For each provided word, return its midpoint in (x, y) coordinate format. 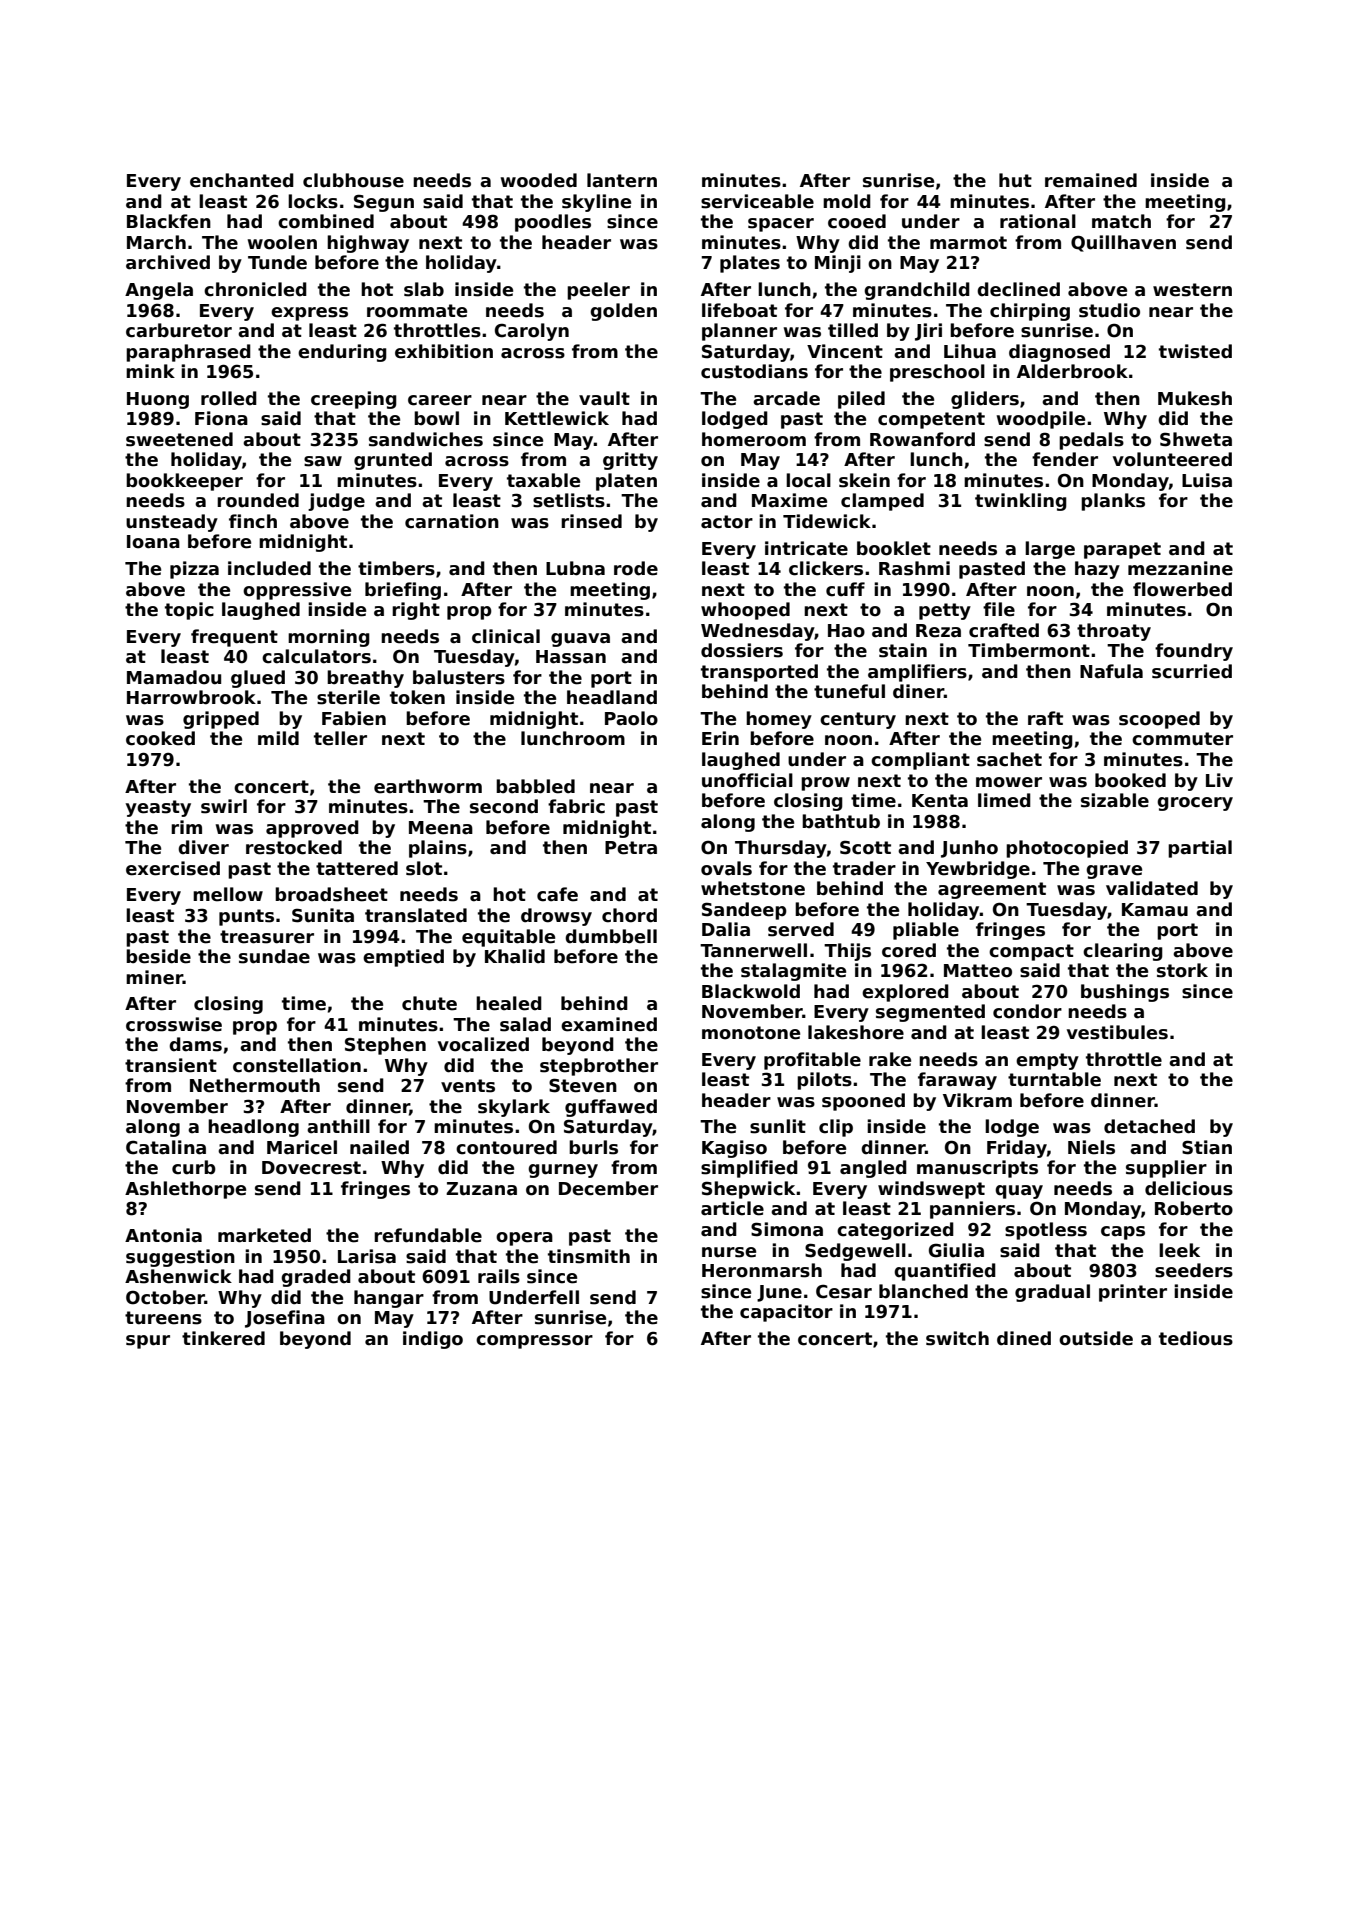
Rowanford (922, 439)
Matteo (978, 971)
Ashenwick (178, 1276)
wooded (539, 180)
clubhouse (353, 180)
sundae (274, 956)
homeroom (754, 439)
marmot (968, 243)
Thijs (847, 952)
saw (323, 461)
